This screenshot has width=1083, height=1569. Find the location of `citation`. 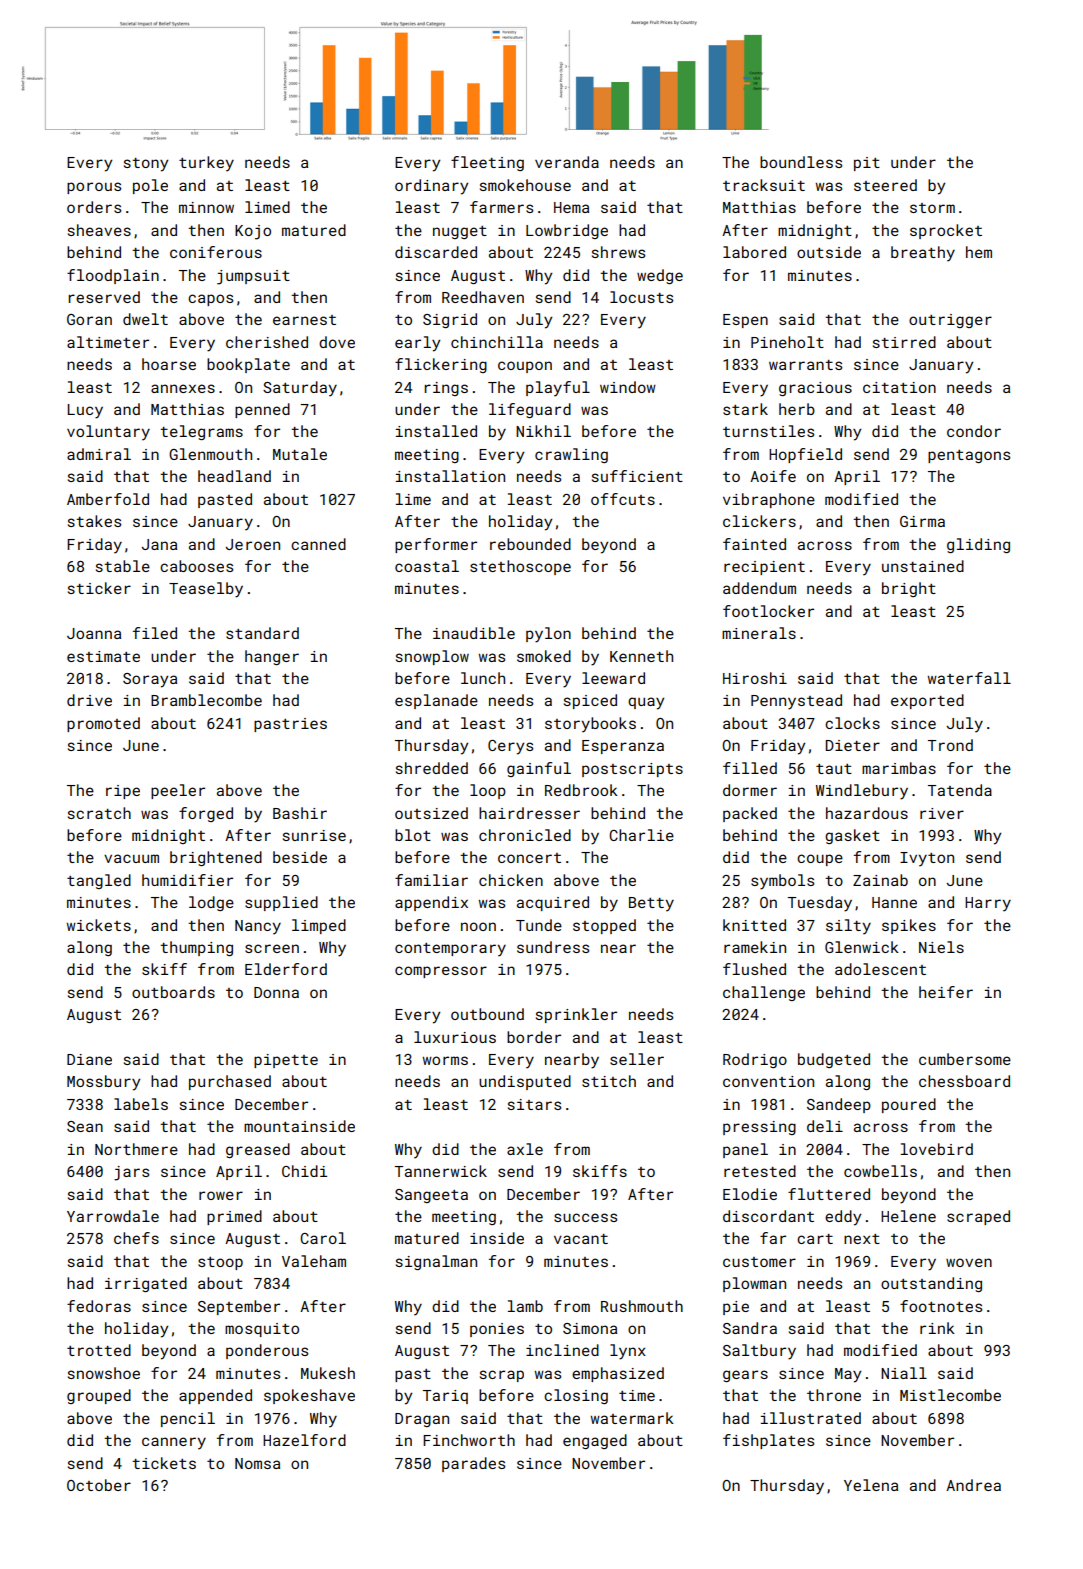

citation is located at coordinates (899, 387).
